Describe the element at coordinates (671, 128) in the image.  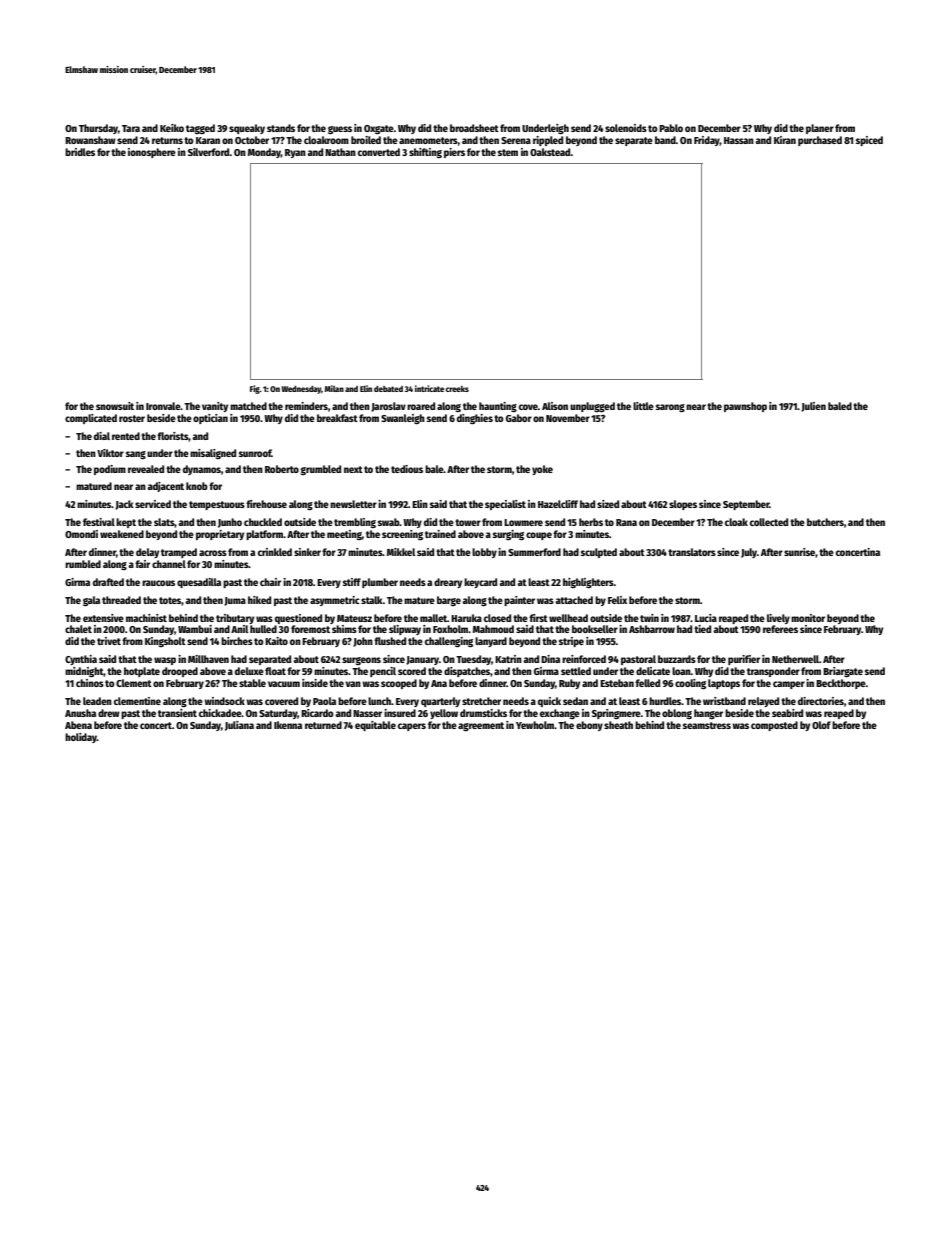
I see `Pablo` at that location.
